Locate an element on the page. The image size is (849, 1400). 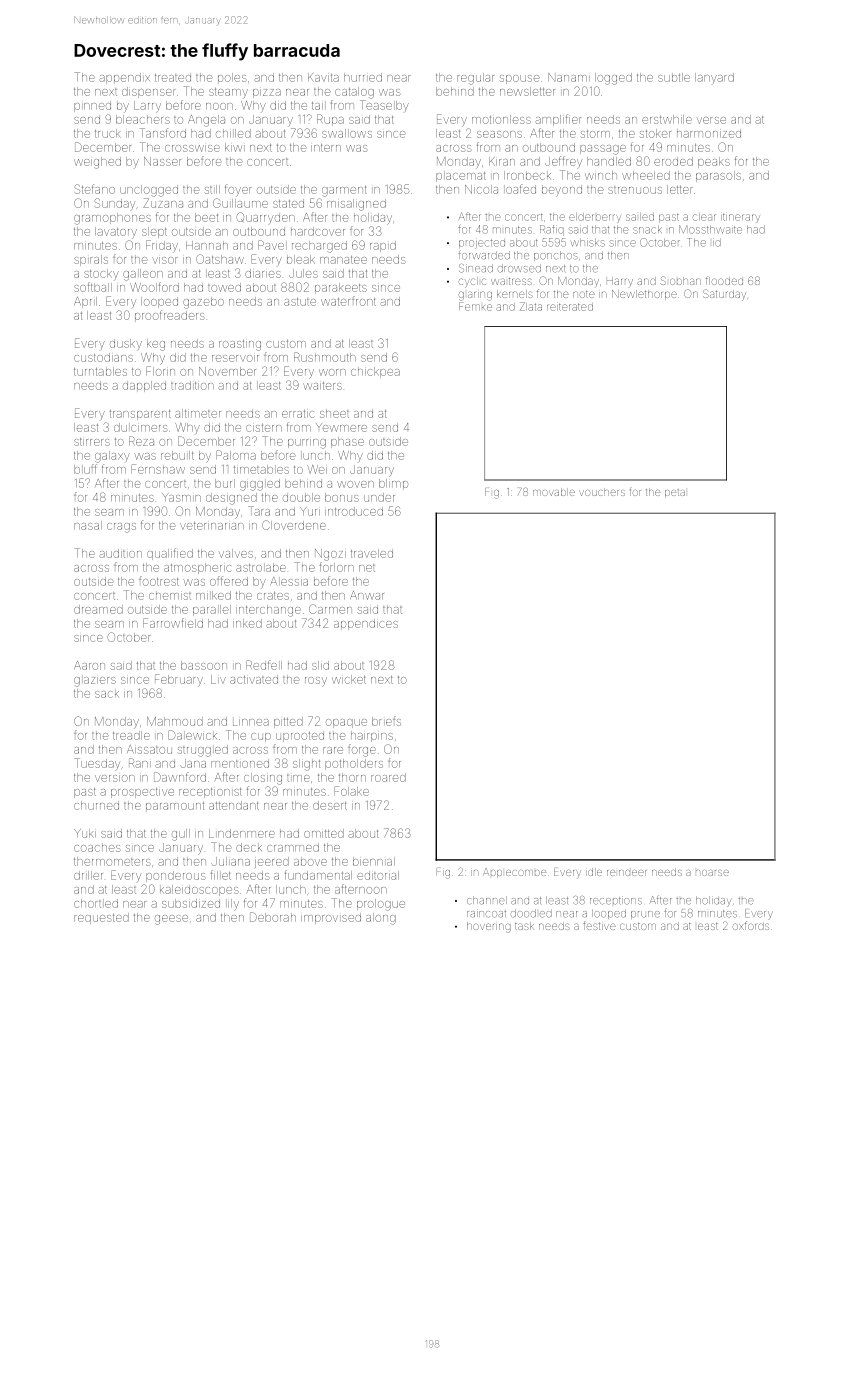
prologue is located at coordinates (381, 905).
